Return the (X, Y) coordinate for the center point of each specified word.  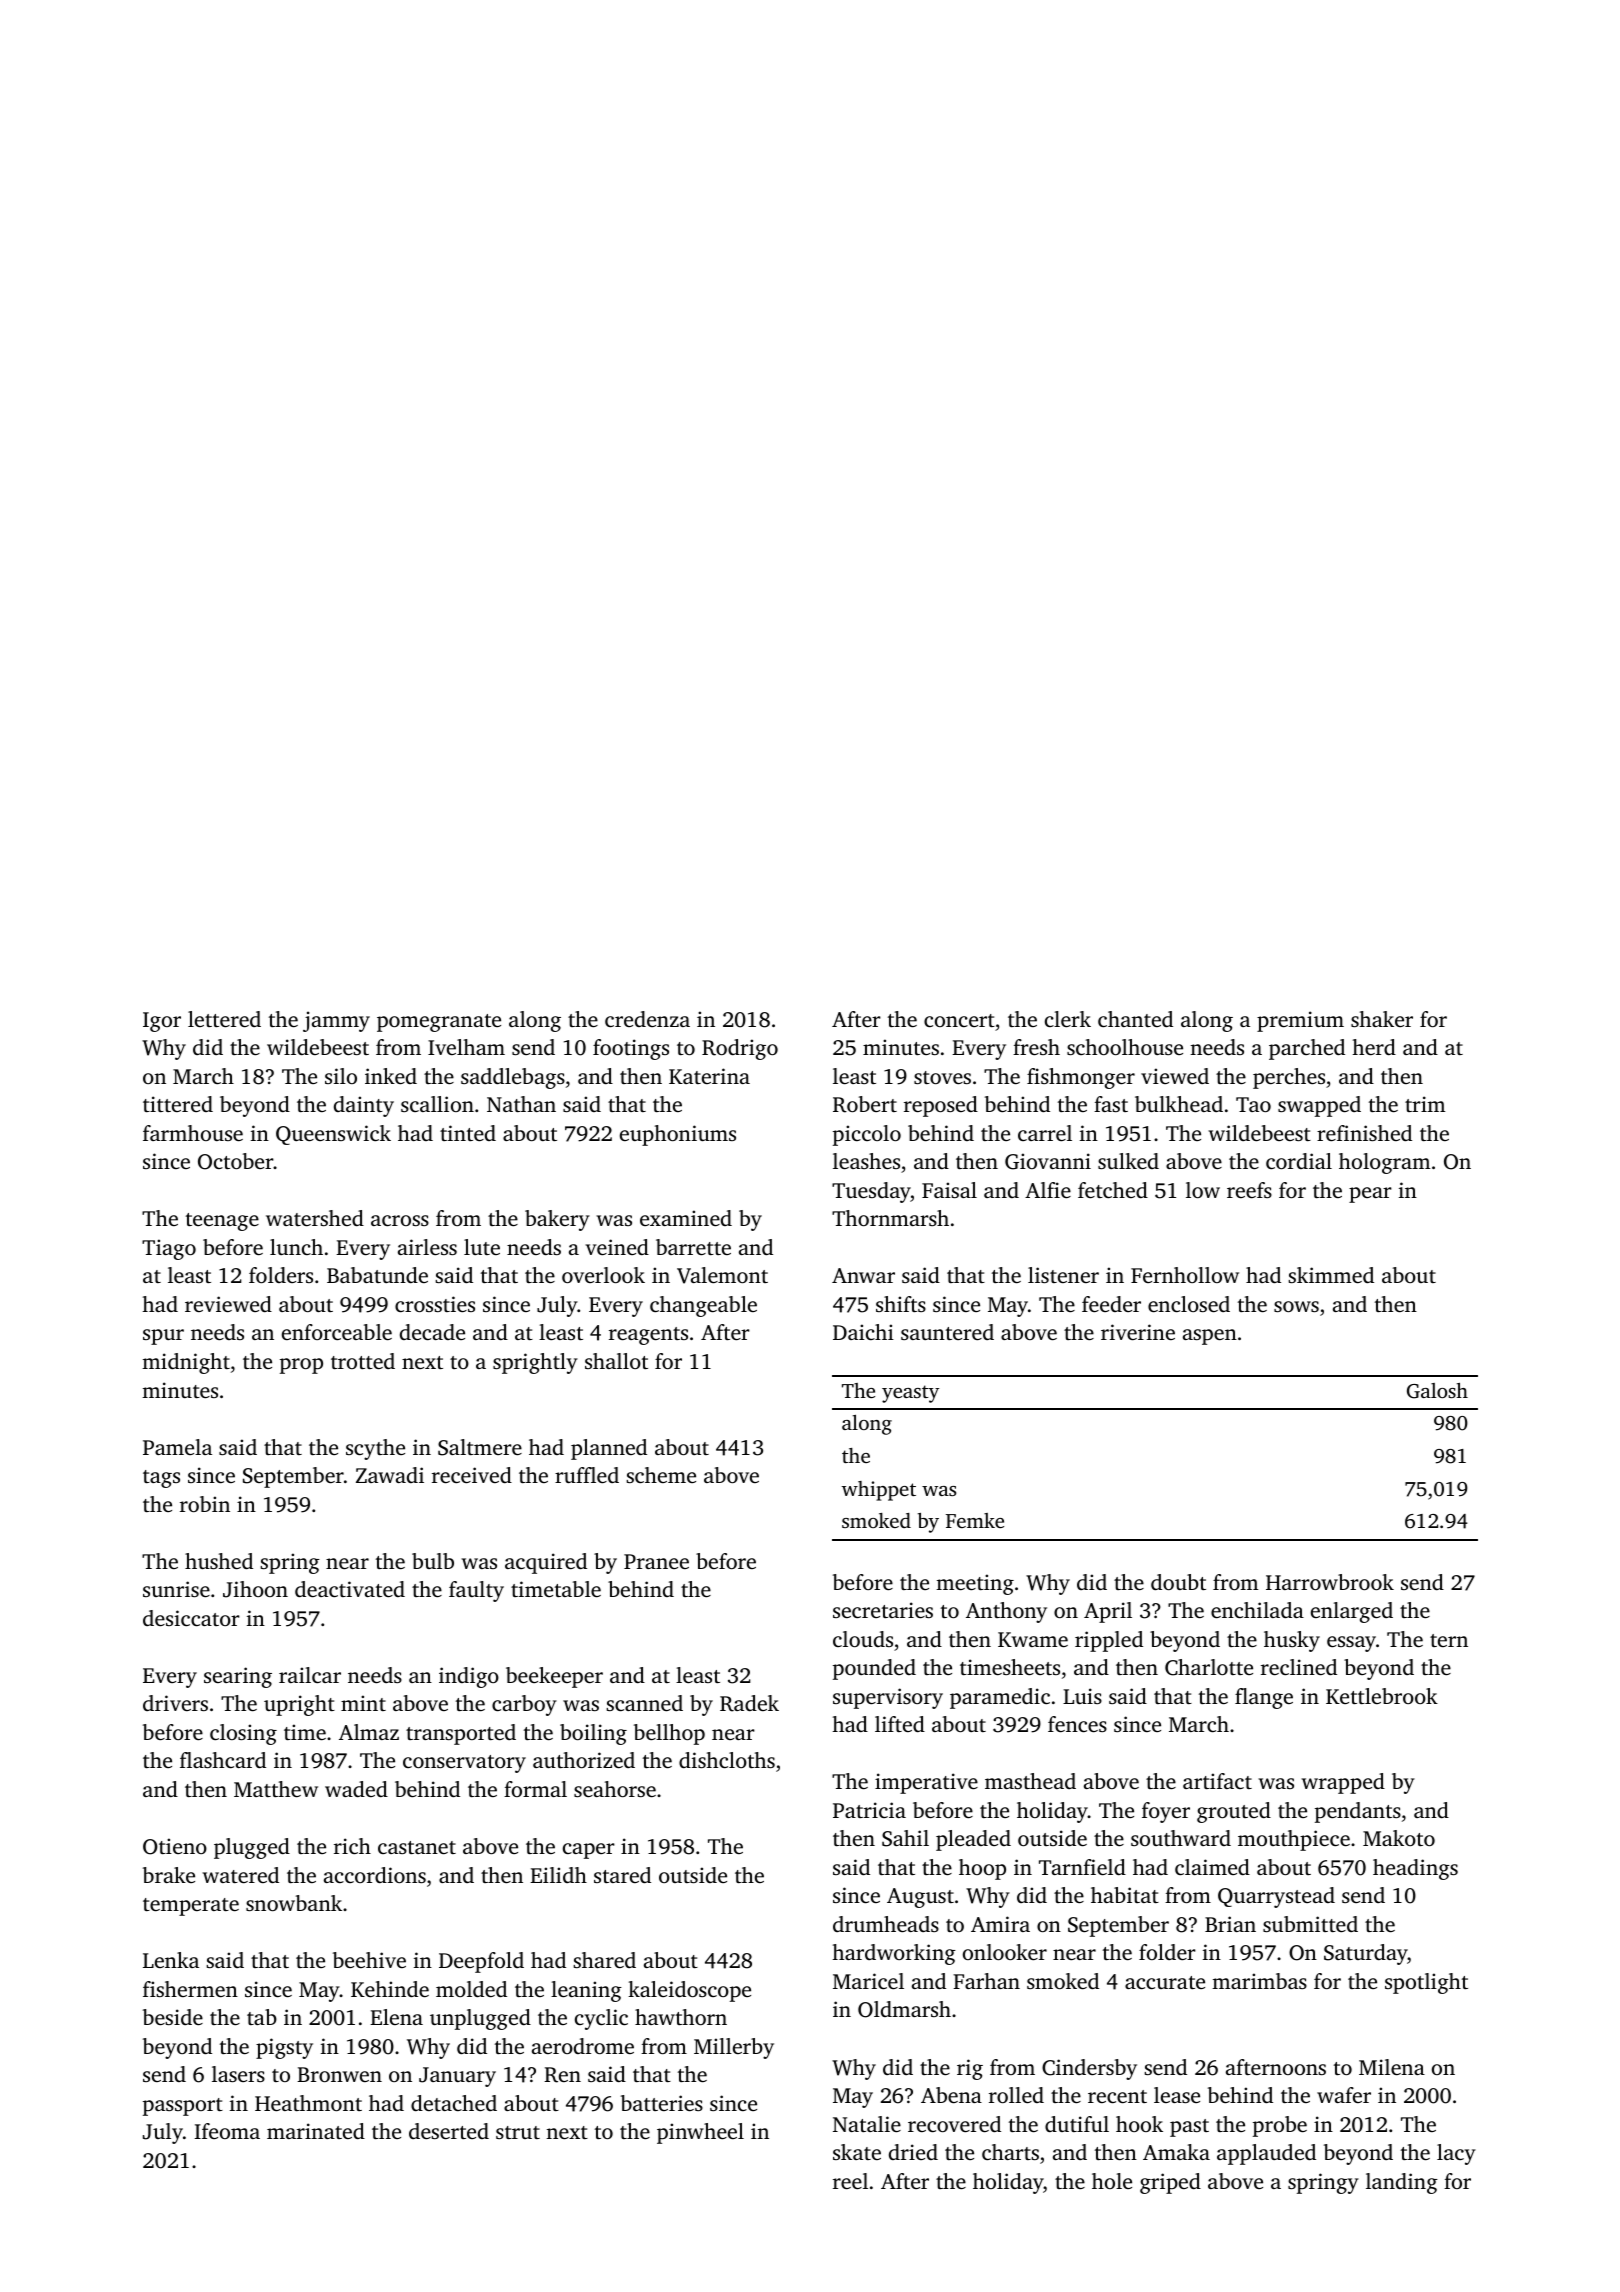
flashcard (223, 1760)
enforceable (337, 1332)
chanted (1135, 1019)
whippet (879, 1491)
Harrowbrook (1330, 1582)
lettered (224, 1019)
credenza (647, 1019)
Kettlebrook (1382, 1696)
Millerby (734, 2048)
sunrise (176, 1589)
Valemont (722, 1275)
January (457, 2077)
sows (1296, 1306)
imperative (926, 1783)
